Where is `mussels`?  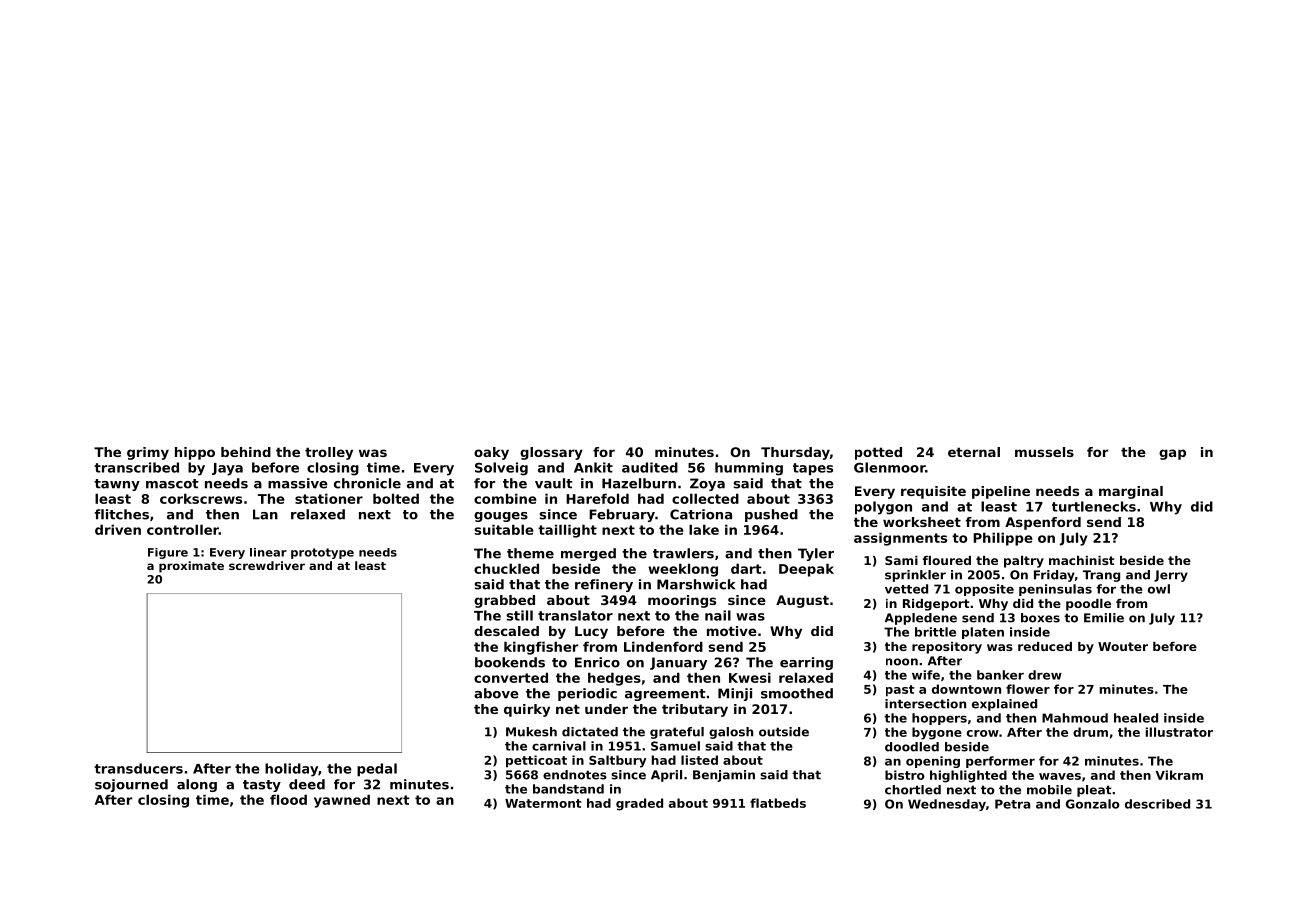
mussels is located at coordinates (1044, 452).
